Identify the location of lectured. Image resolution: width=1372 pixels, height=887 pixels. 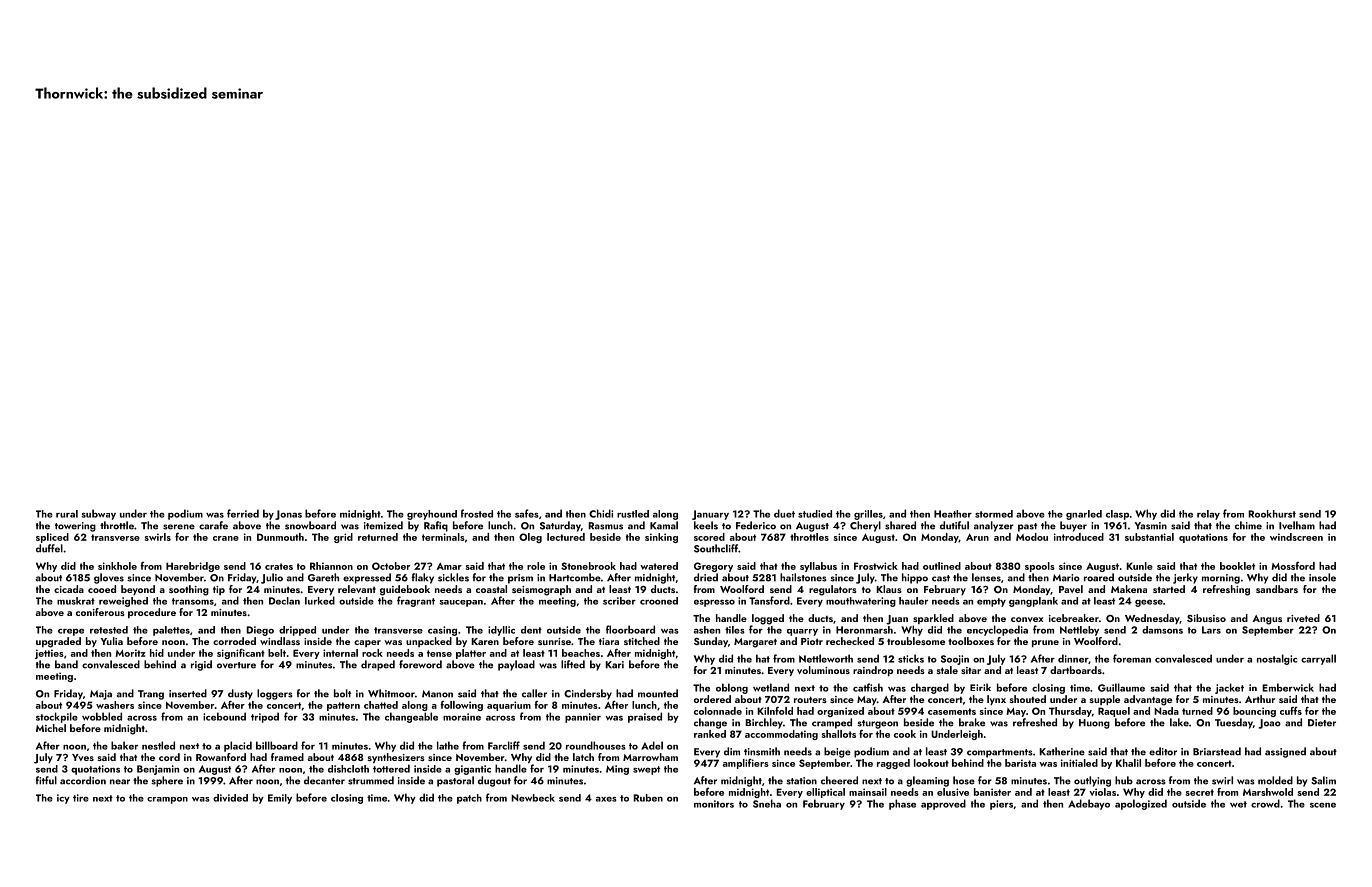
(566, 537).
